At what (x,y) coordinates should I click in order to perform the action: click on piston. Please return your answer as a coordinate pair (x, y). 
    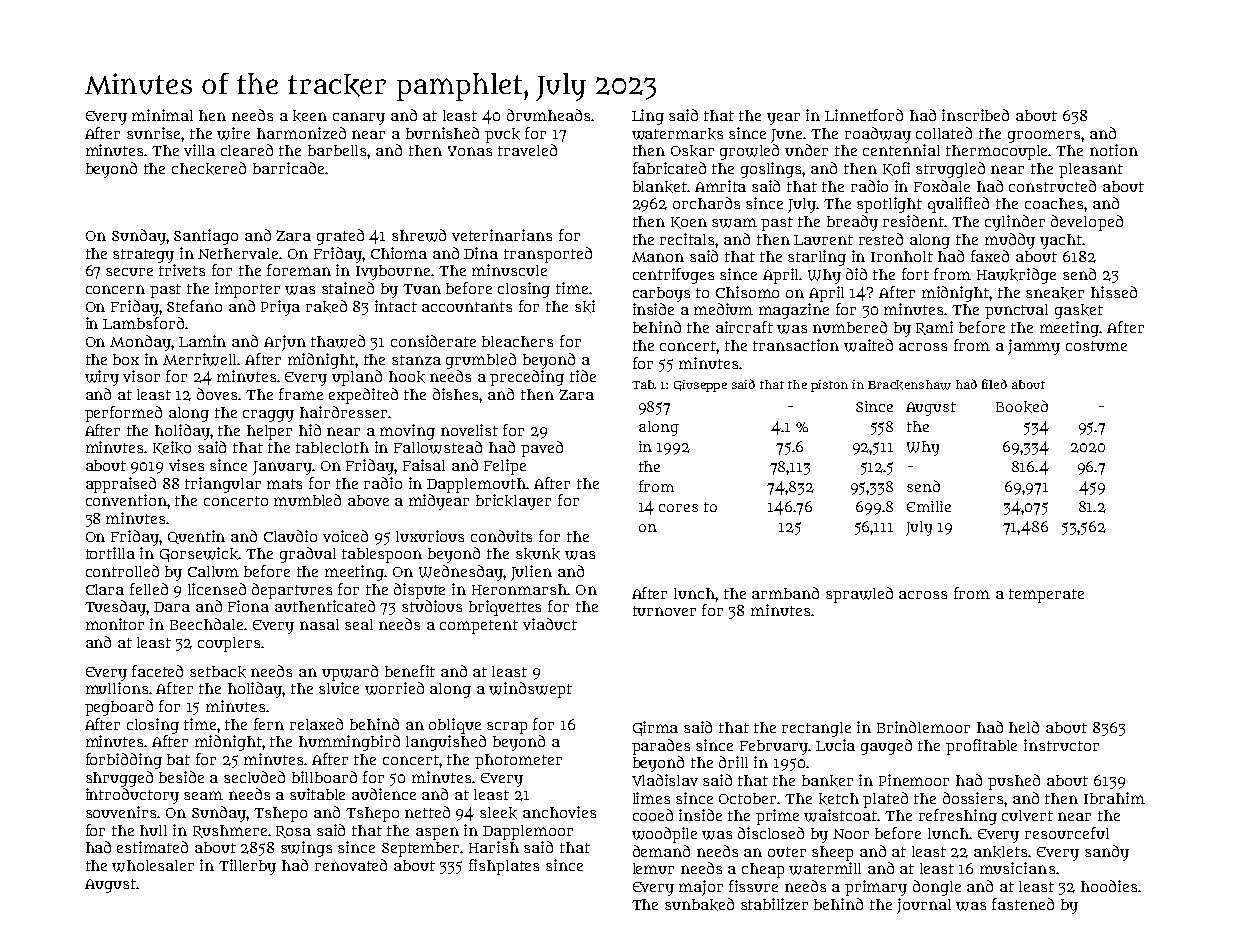
    Looking at the image, I should click on (829, 386).
